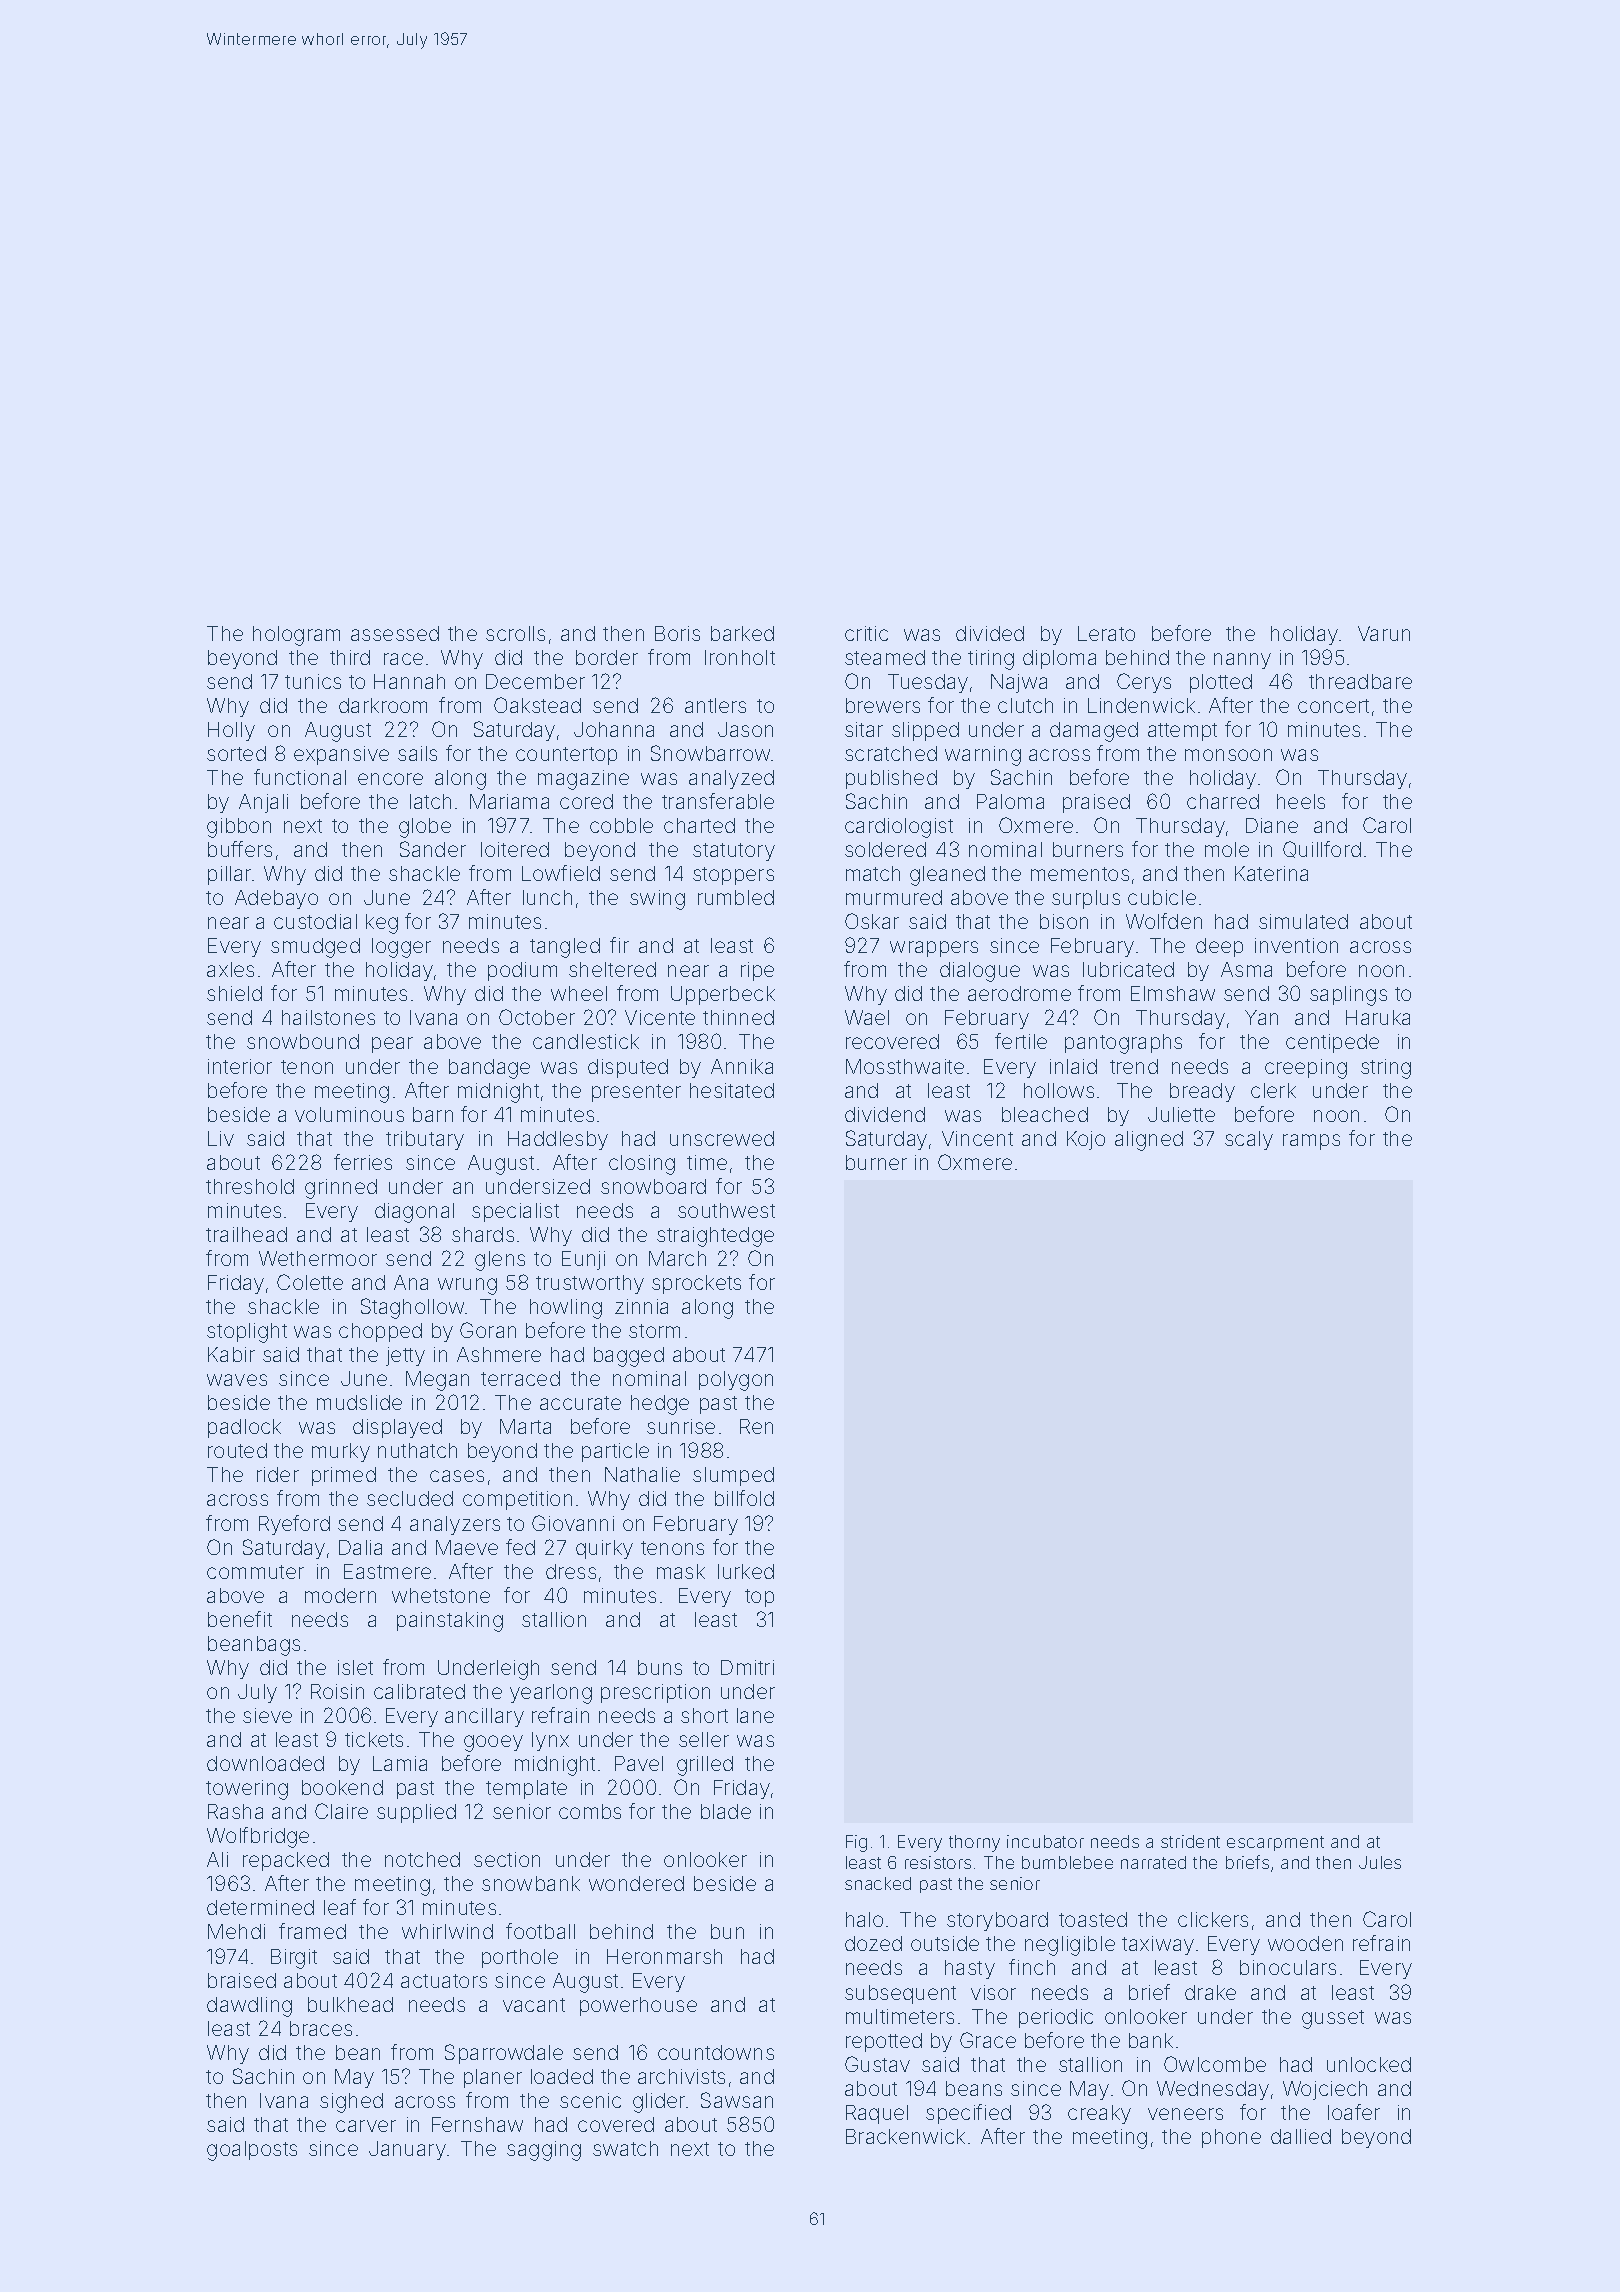  Describe the element at coordinates (515, 633) in the document. I see `scrolls` at that location.
